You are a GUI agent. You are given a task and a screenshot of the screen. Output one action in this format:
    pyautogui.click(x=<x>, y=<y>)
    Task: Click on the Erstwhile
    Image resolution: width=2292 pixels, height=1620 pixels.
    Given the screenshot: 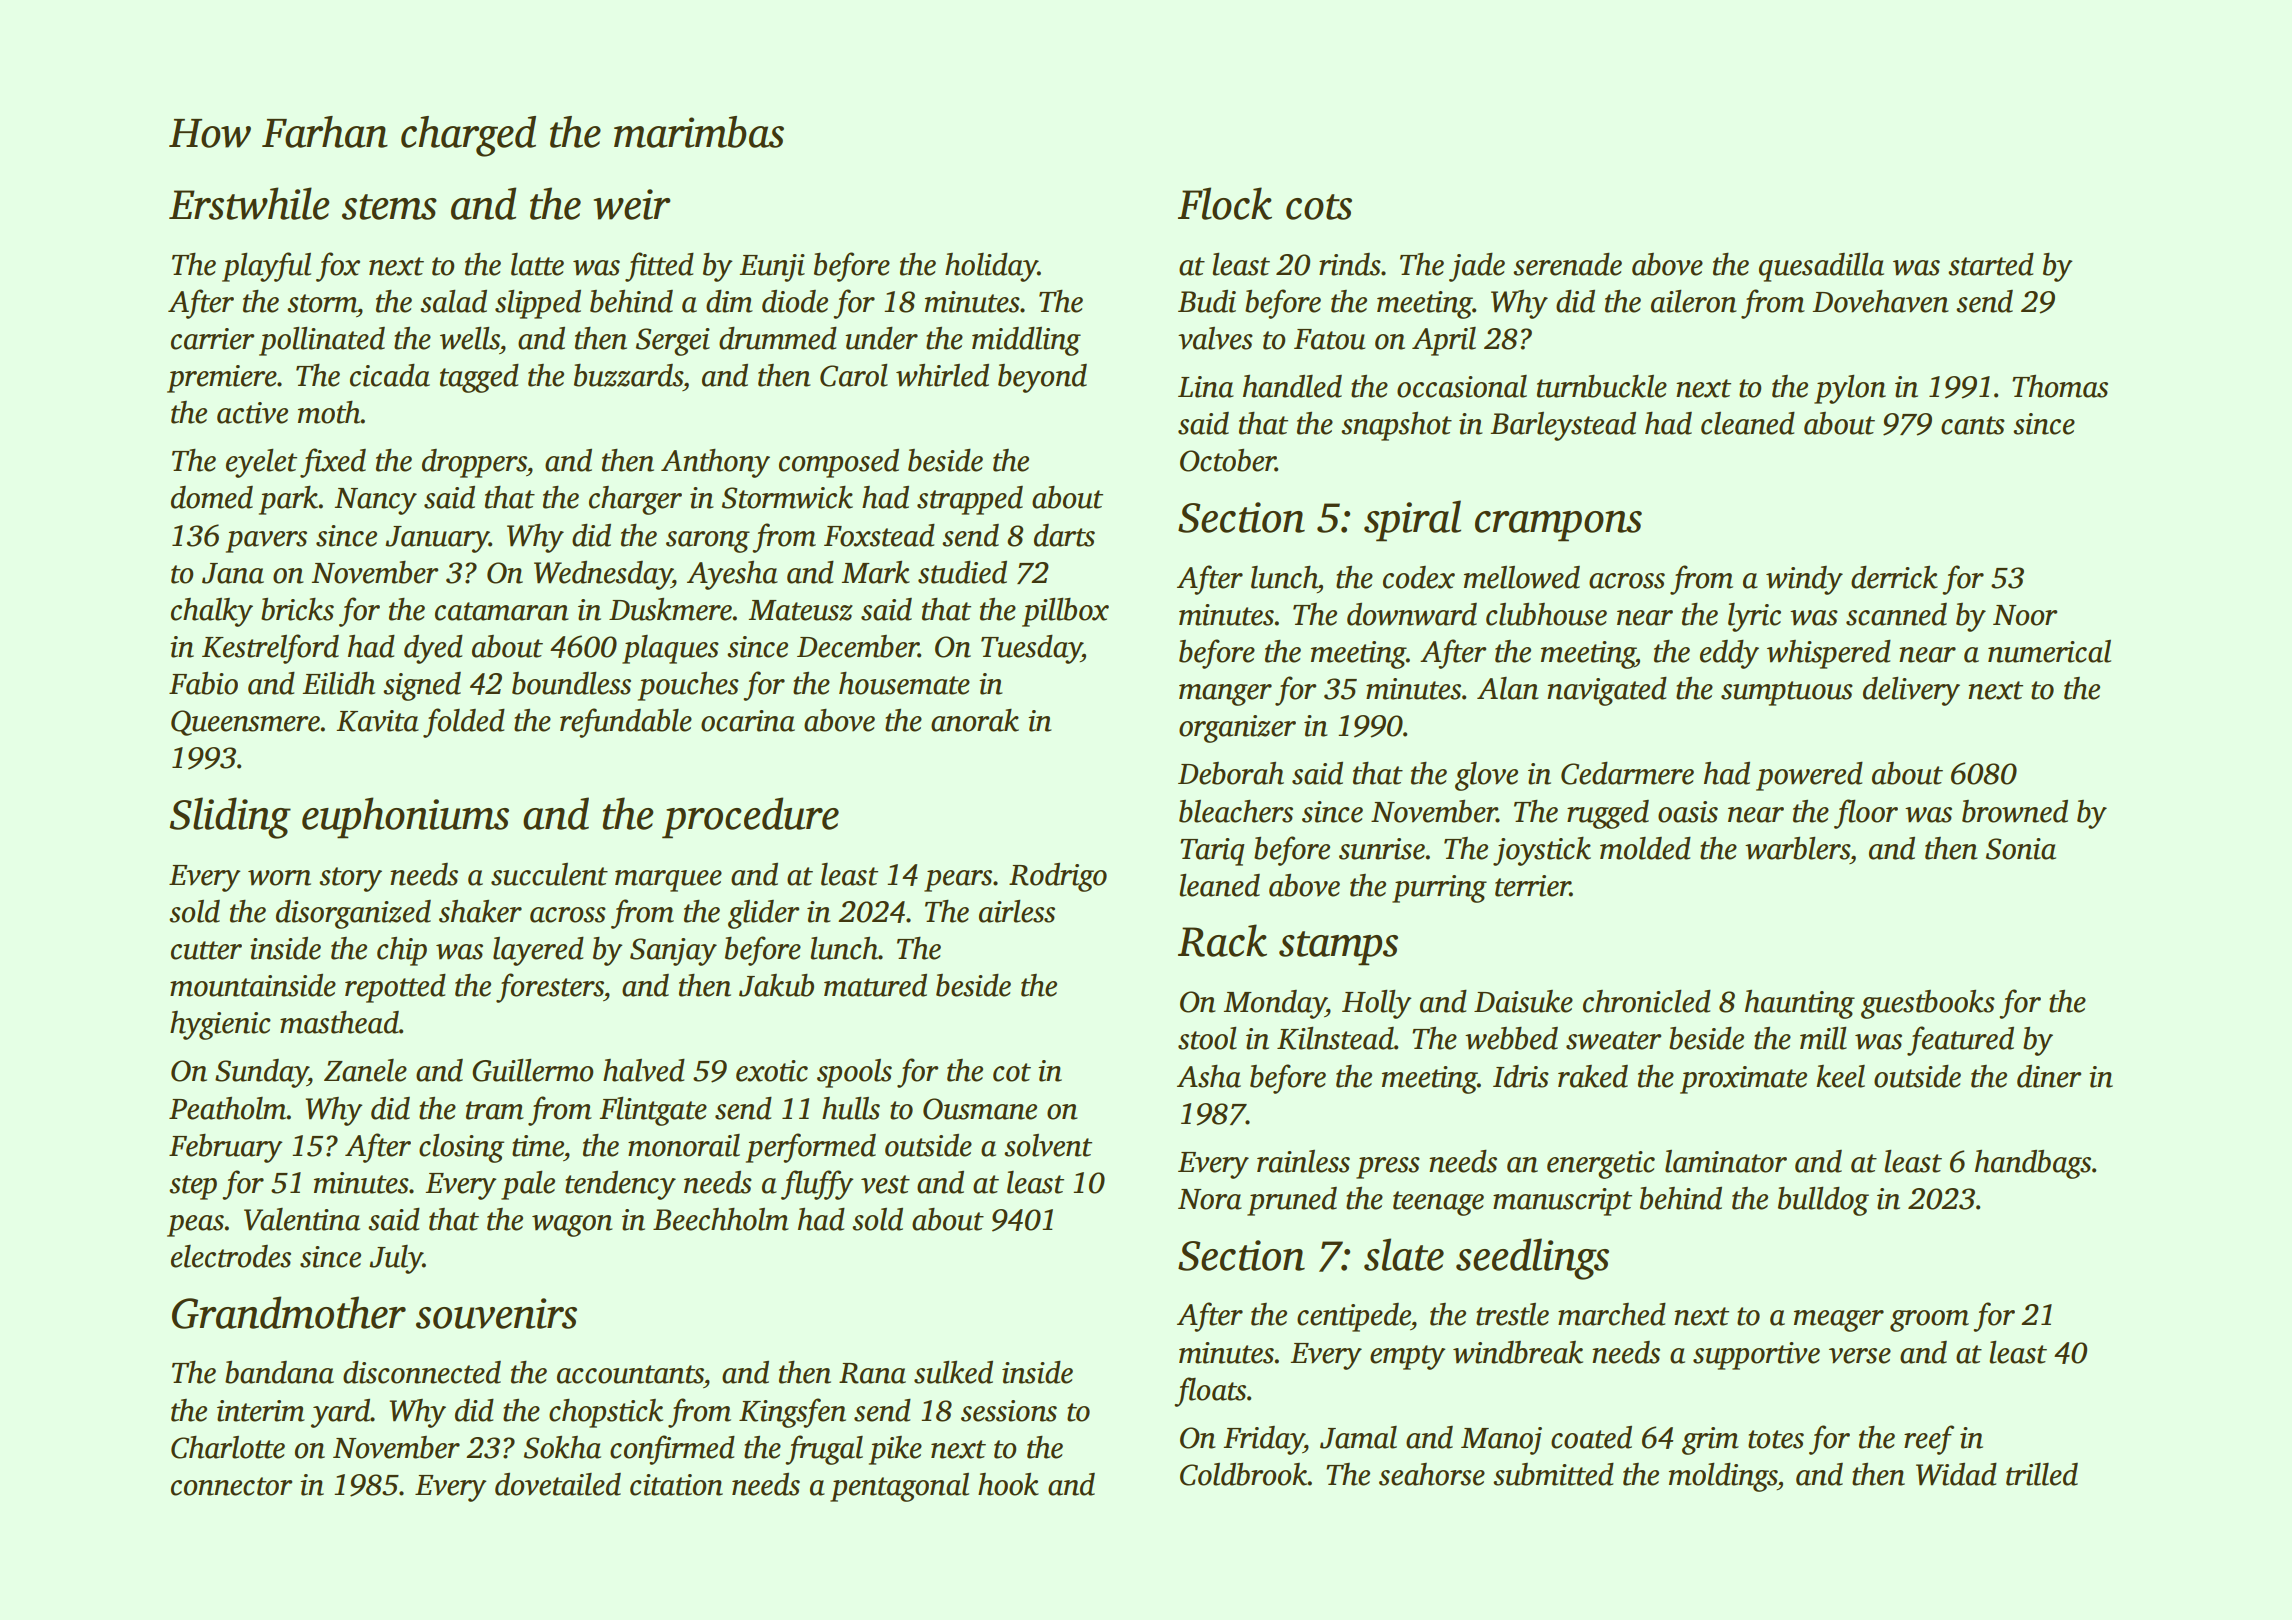 What is the action you would take?
    pyautogui.click(x=249, y=203)
